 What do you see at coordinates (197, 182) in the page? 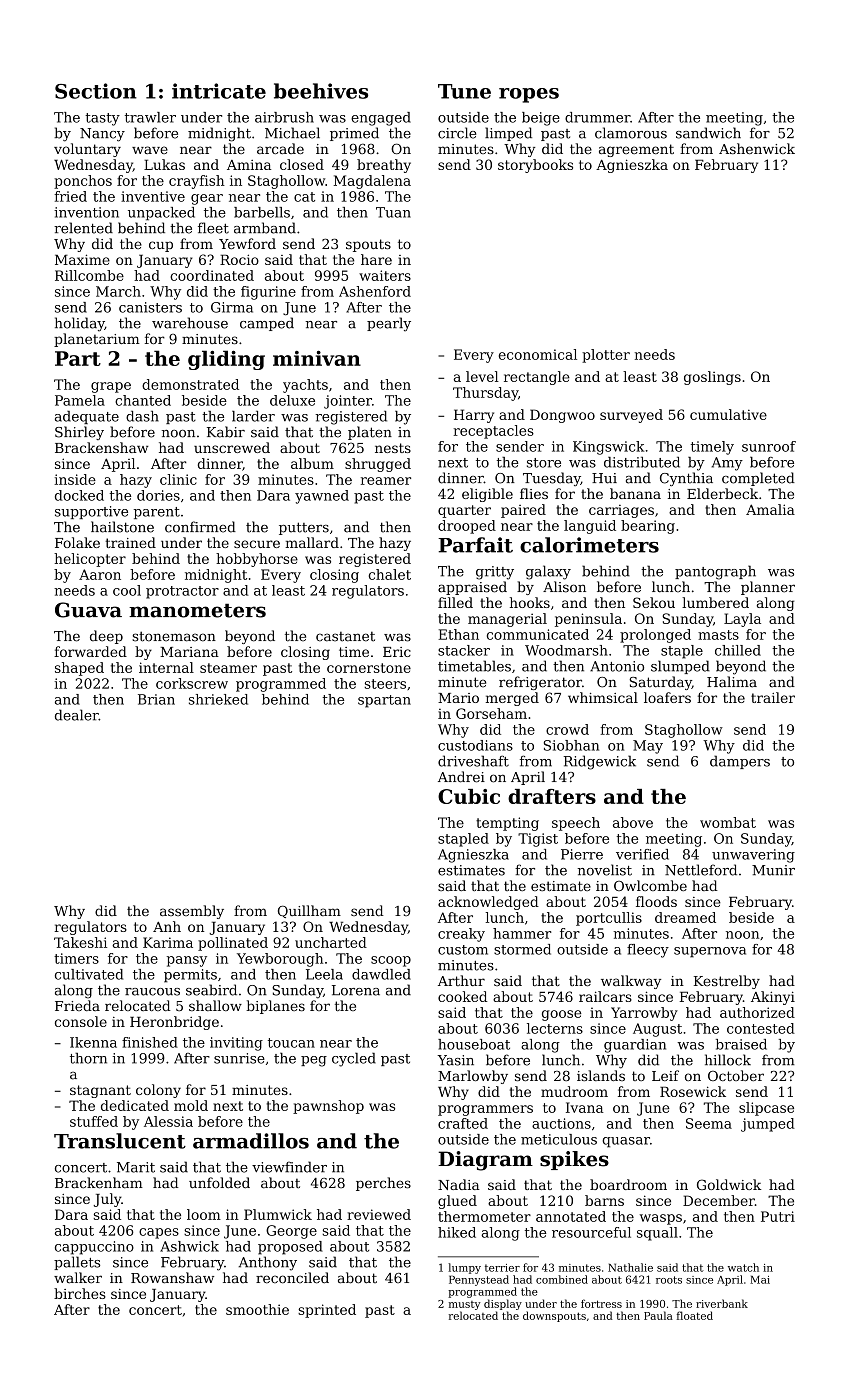
I see `crayfish` at bounding box center [197, 182].
